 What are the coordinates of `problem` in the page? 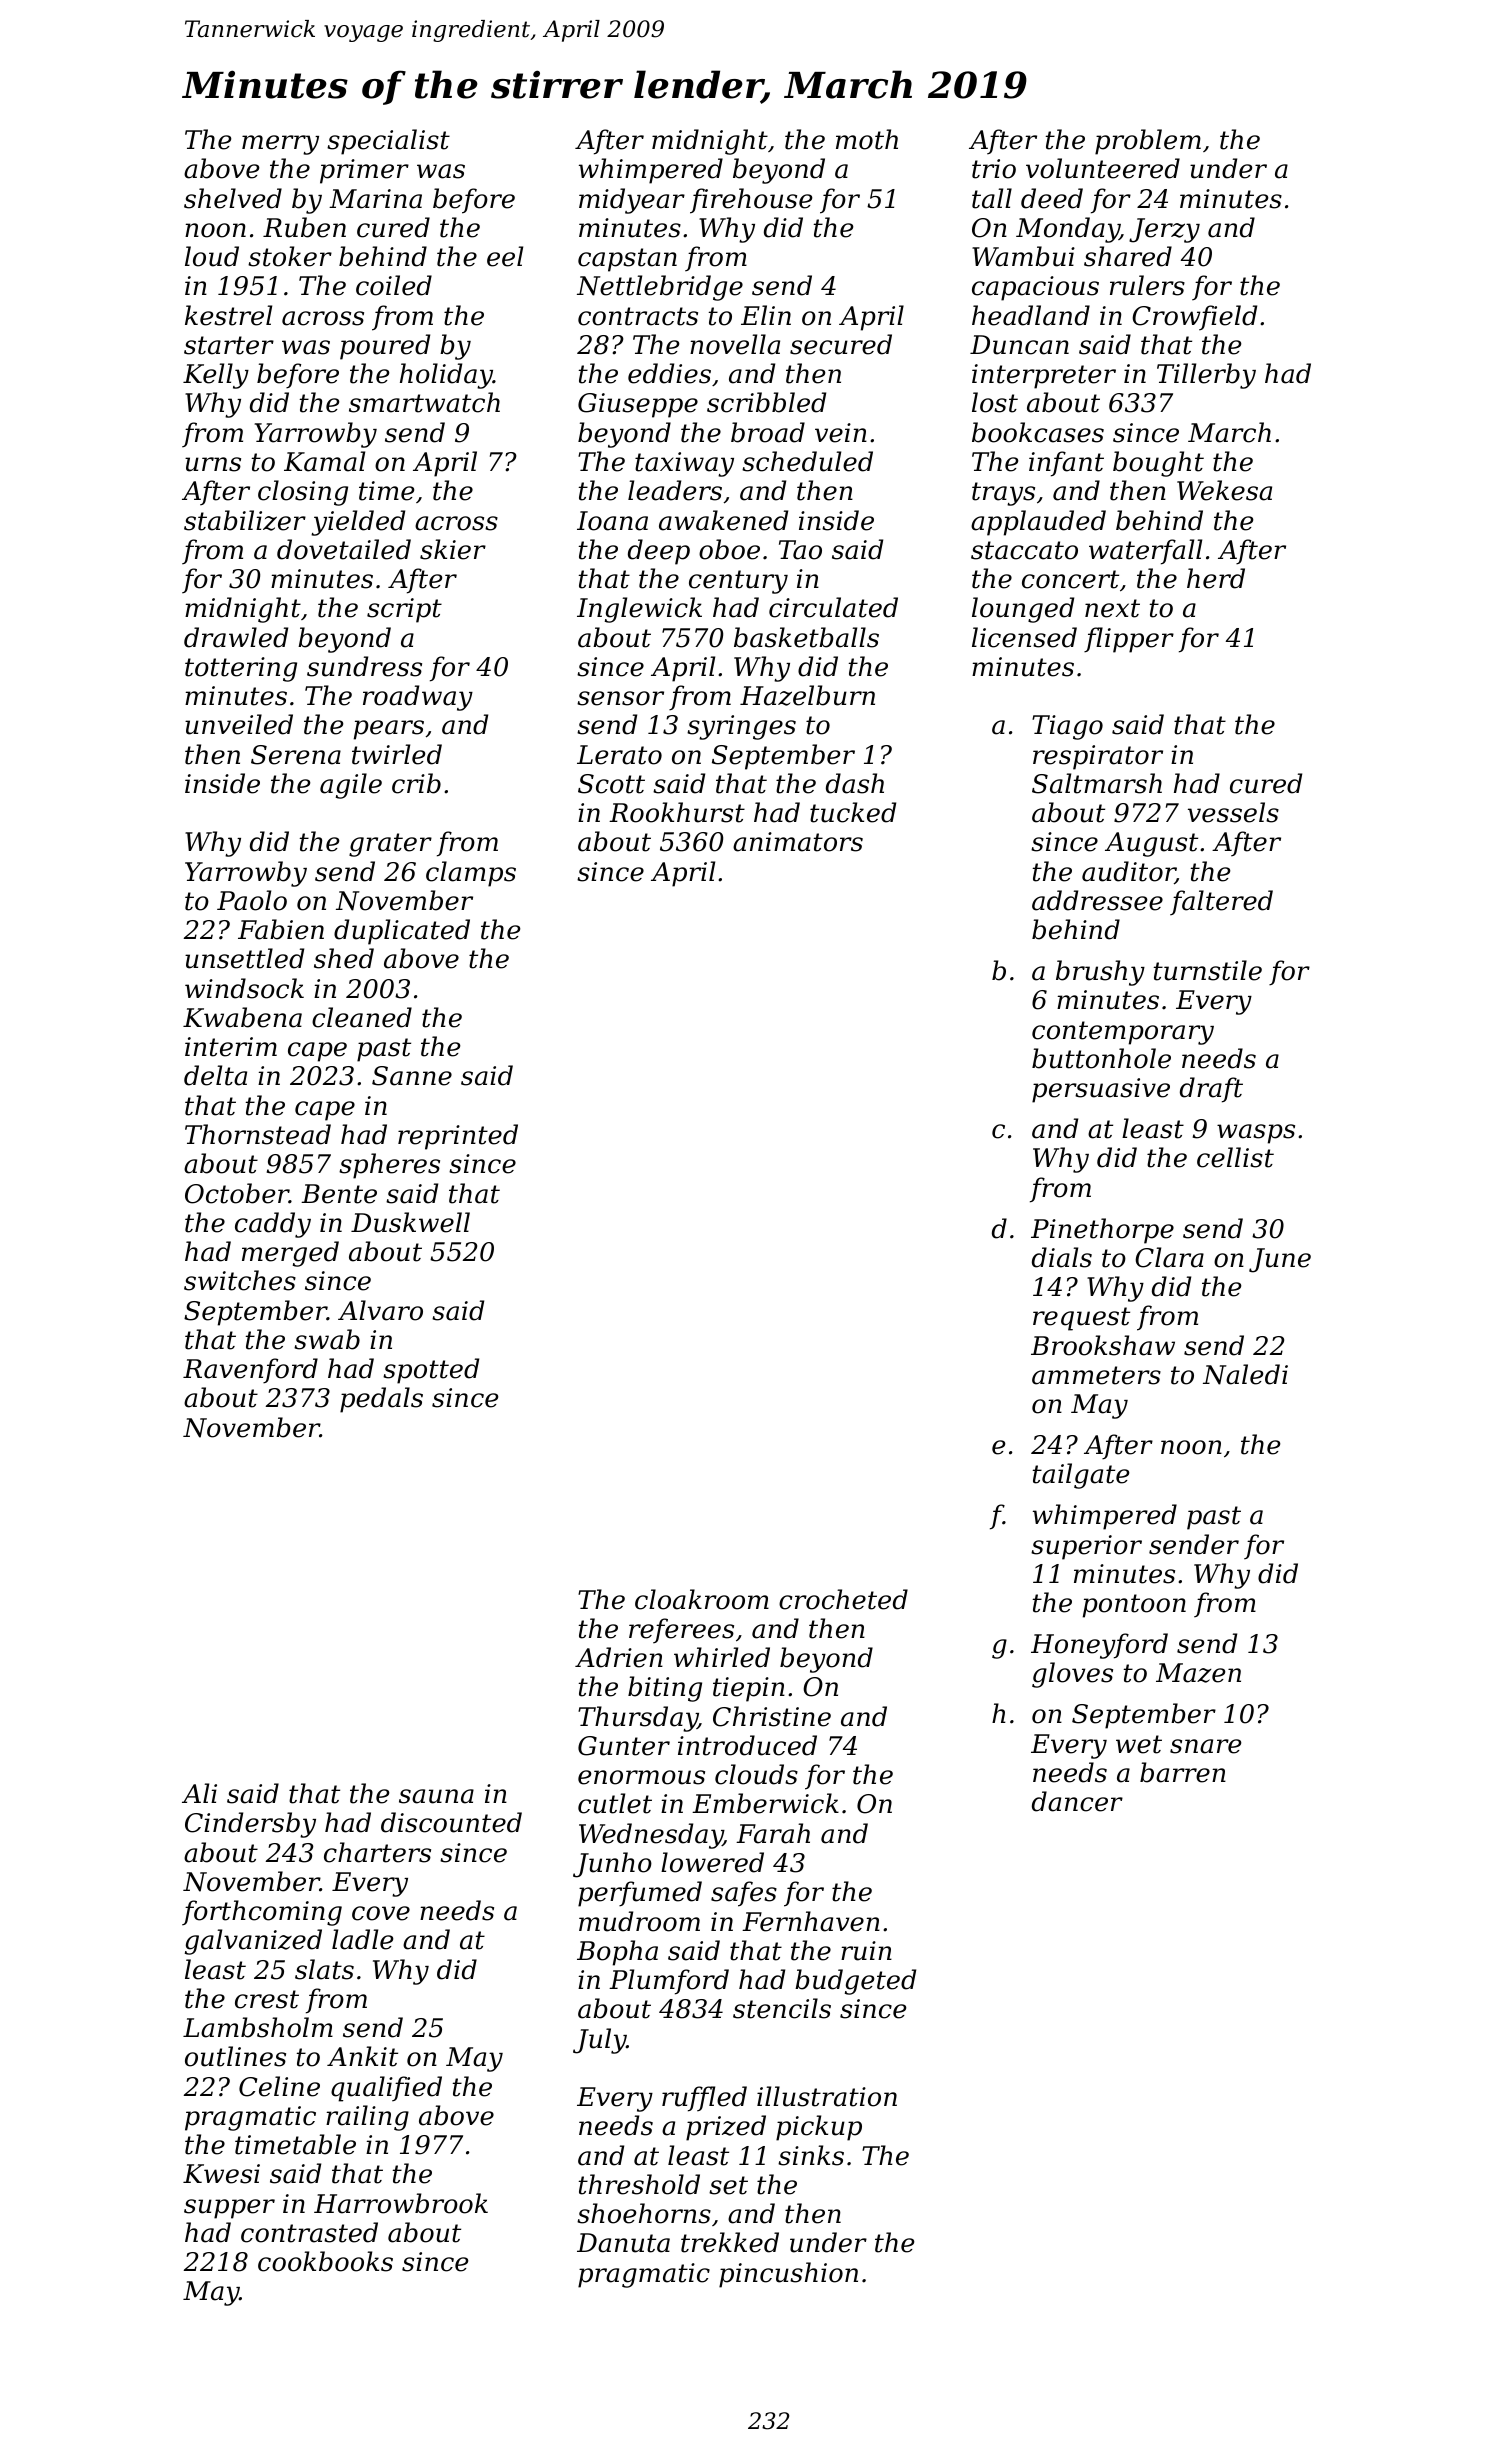 It's located at (1148, 142).
